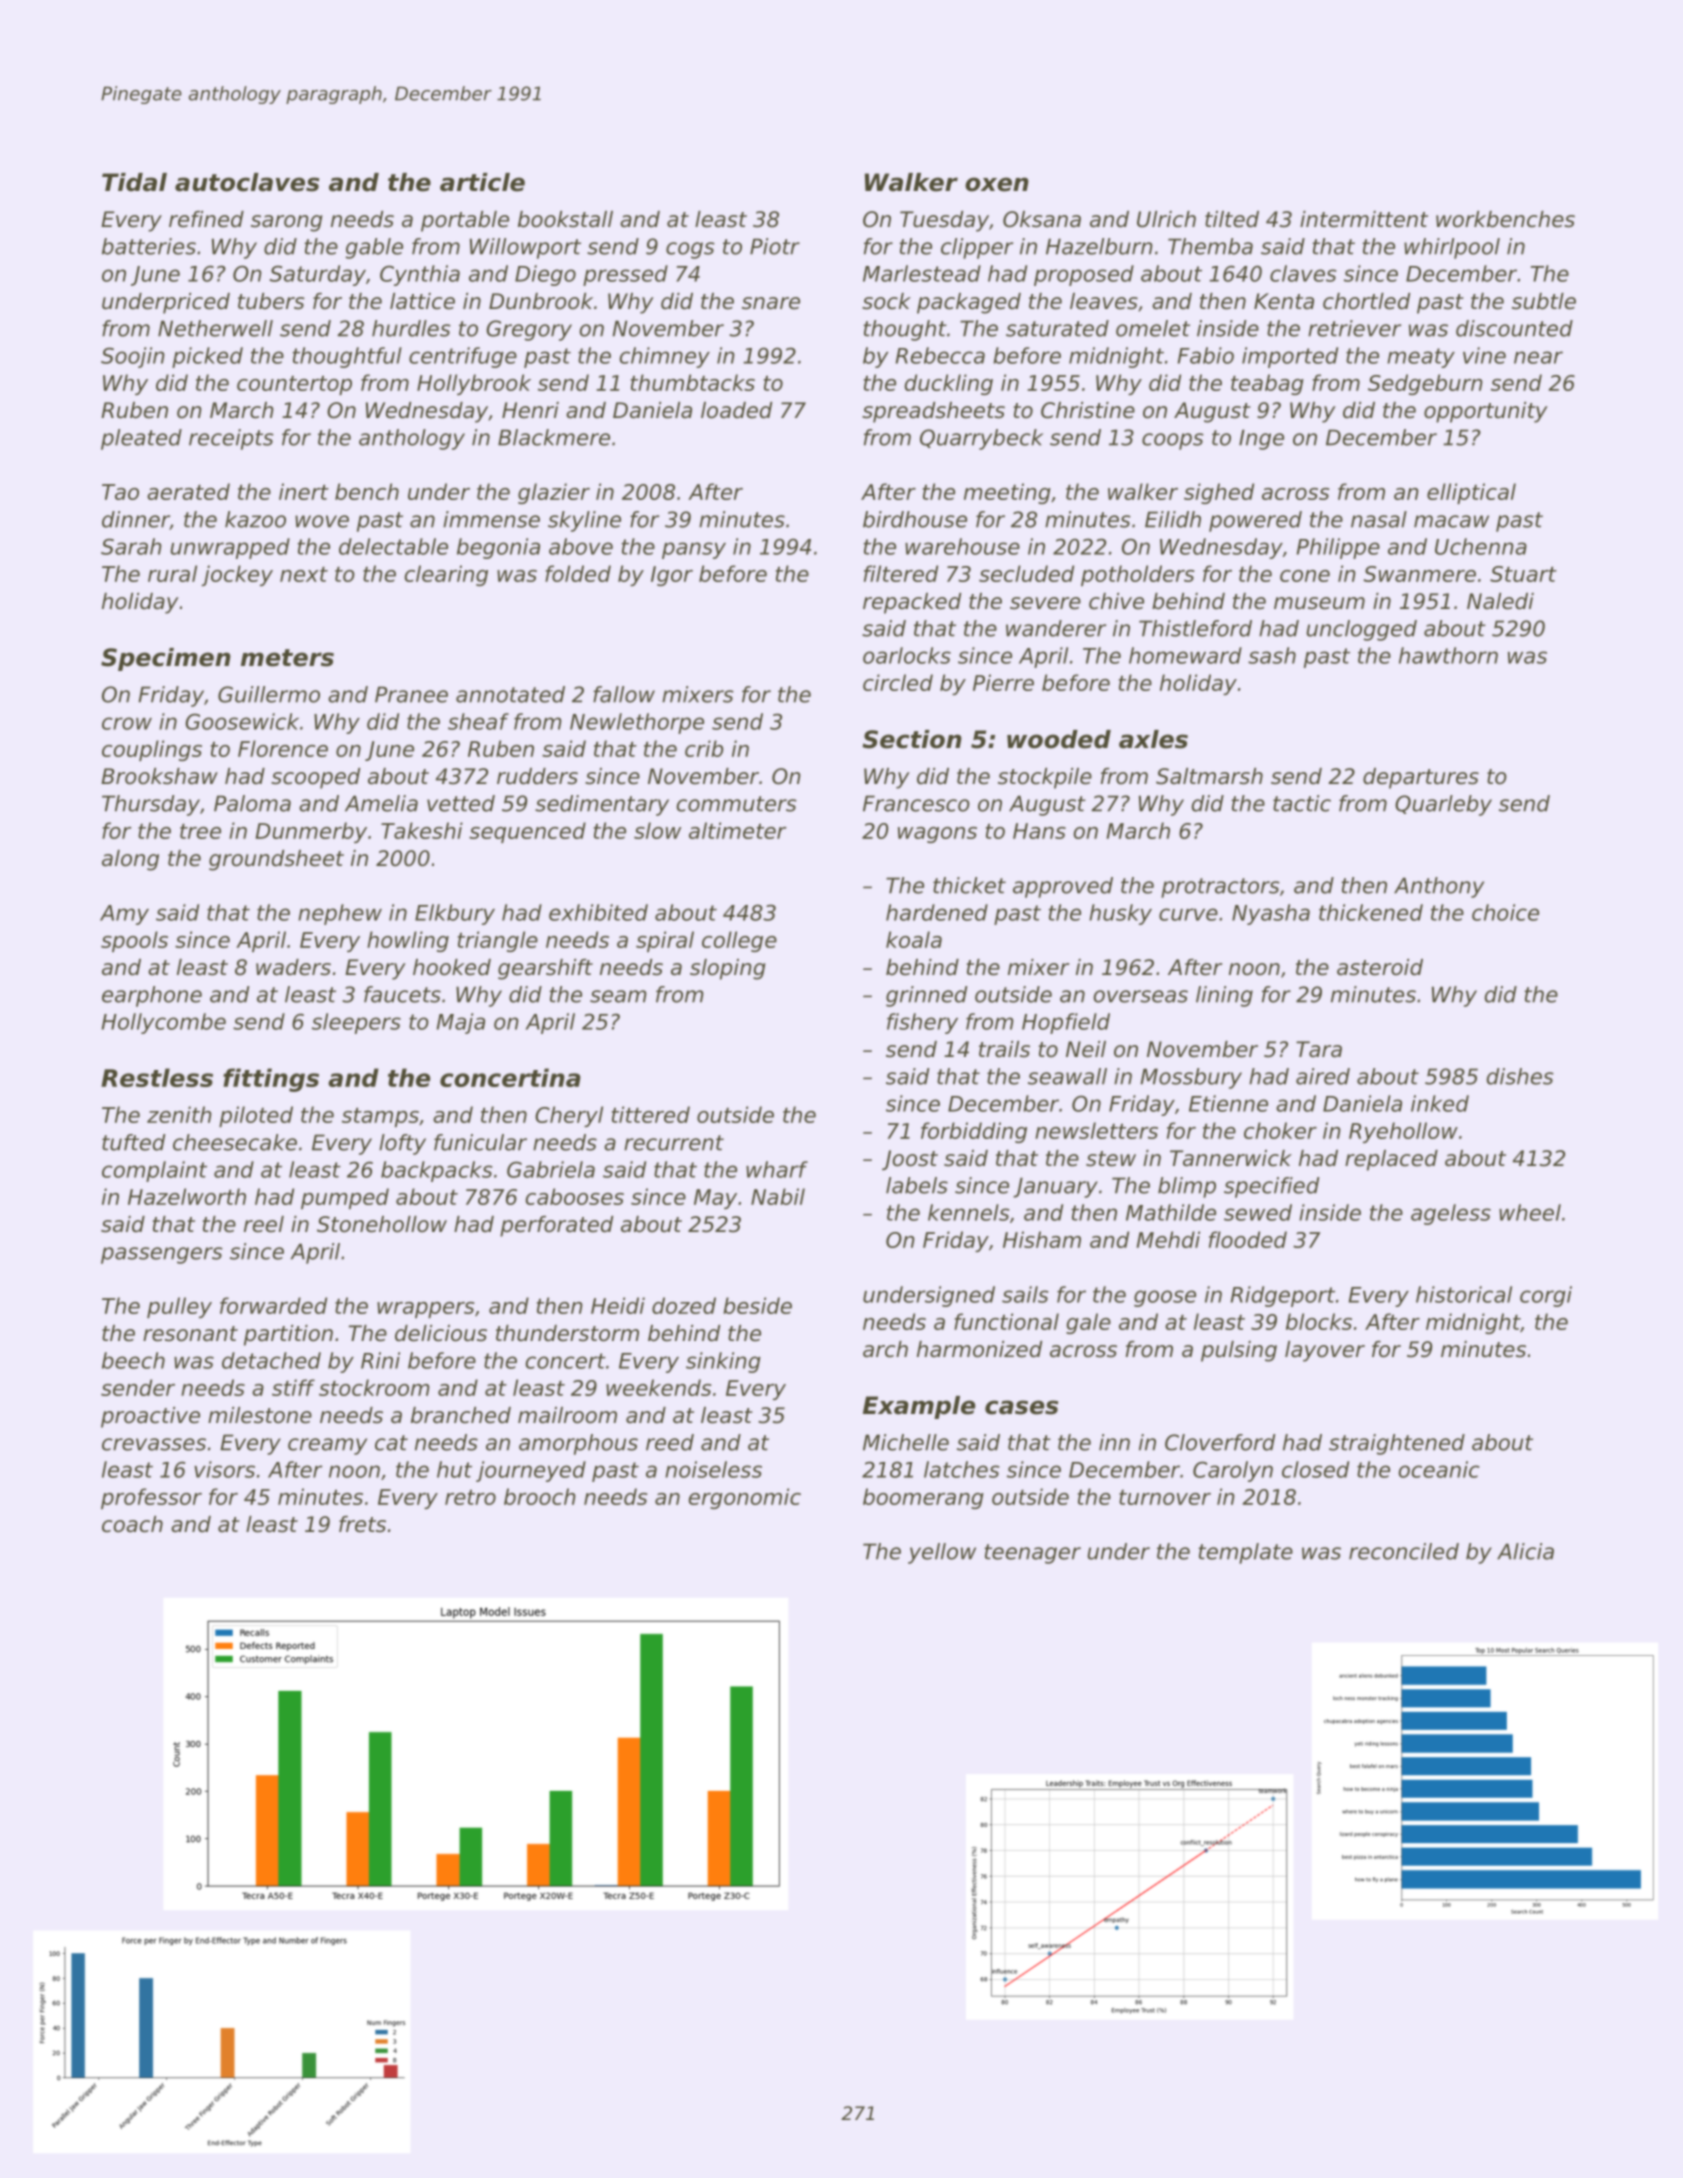  Describe the element at coordinates (1032, 1554) in the screenshot. I see `teenager` at that location.
